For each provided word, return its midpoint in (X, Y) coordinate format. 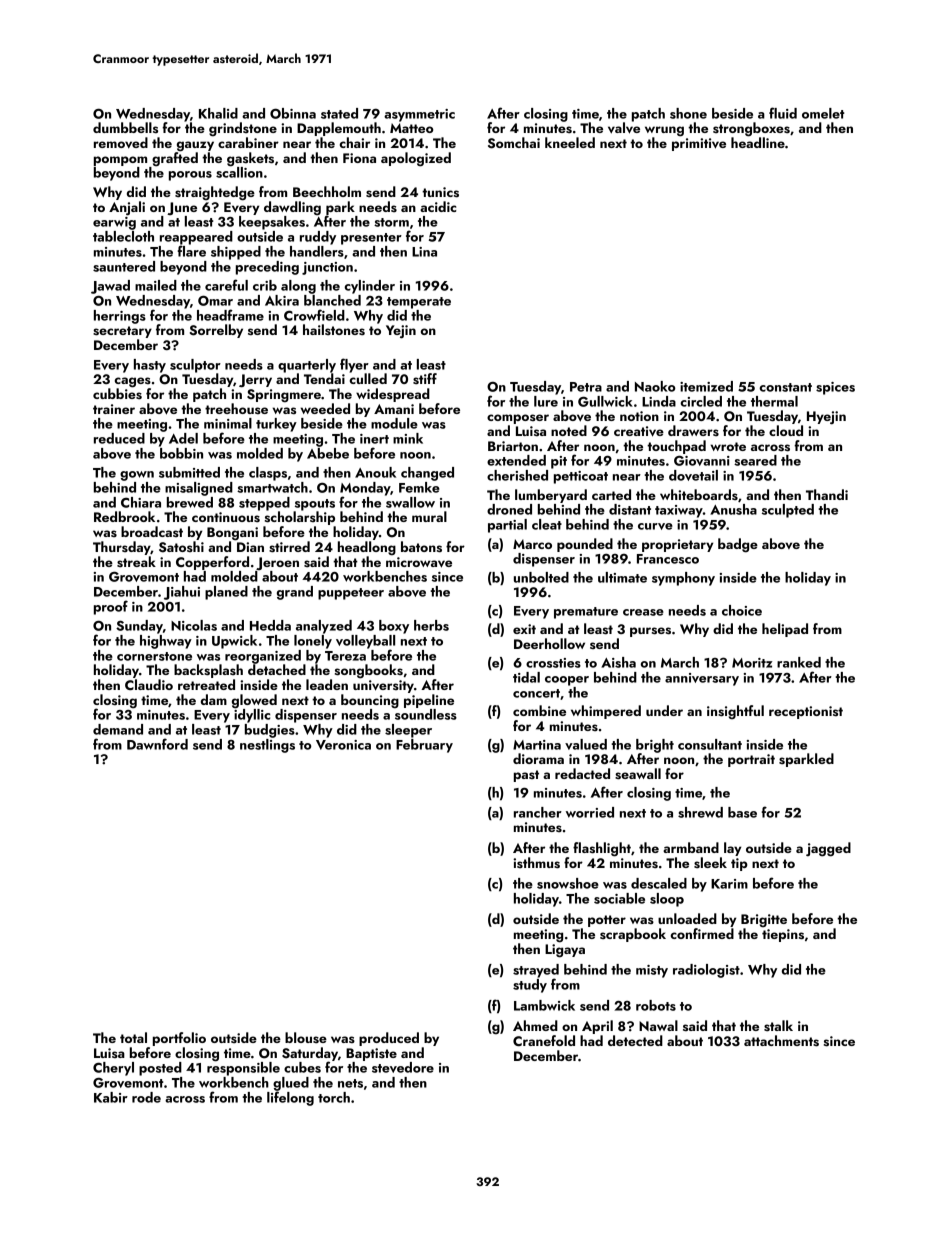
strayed (536, 971)
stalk (778, 1026)
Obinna (293, 113)
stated (339, 113)
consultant (710, 744)
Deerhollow (549, 643)
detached (277, 669)
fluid (783, 113)
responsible (243, 1069)
